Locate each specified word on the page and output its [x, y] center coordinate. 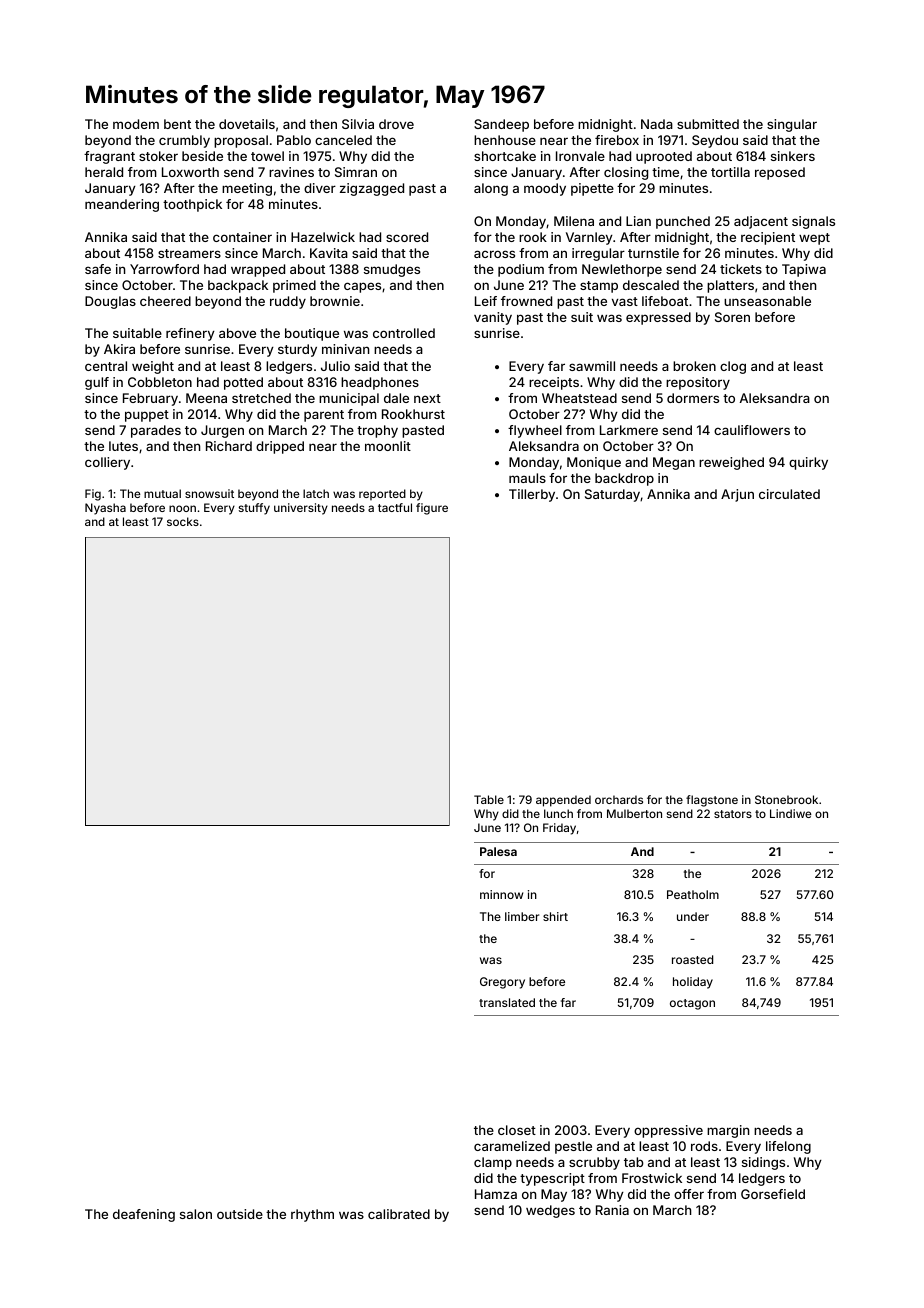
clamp [493, 1163]
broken [694, 366]
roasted [692, 959]
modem [136, 124]
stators [733, 814]
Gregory [502, 983]
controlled [404, 333]
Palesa [498, 851]
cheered [165, 301]
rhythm [312, 1215]
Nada [657, 124]
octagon [692, 1004]
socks [183, 521]
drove [396, 124]
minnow [501, 894]
